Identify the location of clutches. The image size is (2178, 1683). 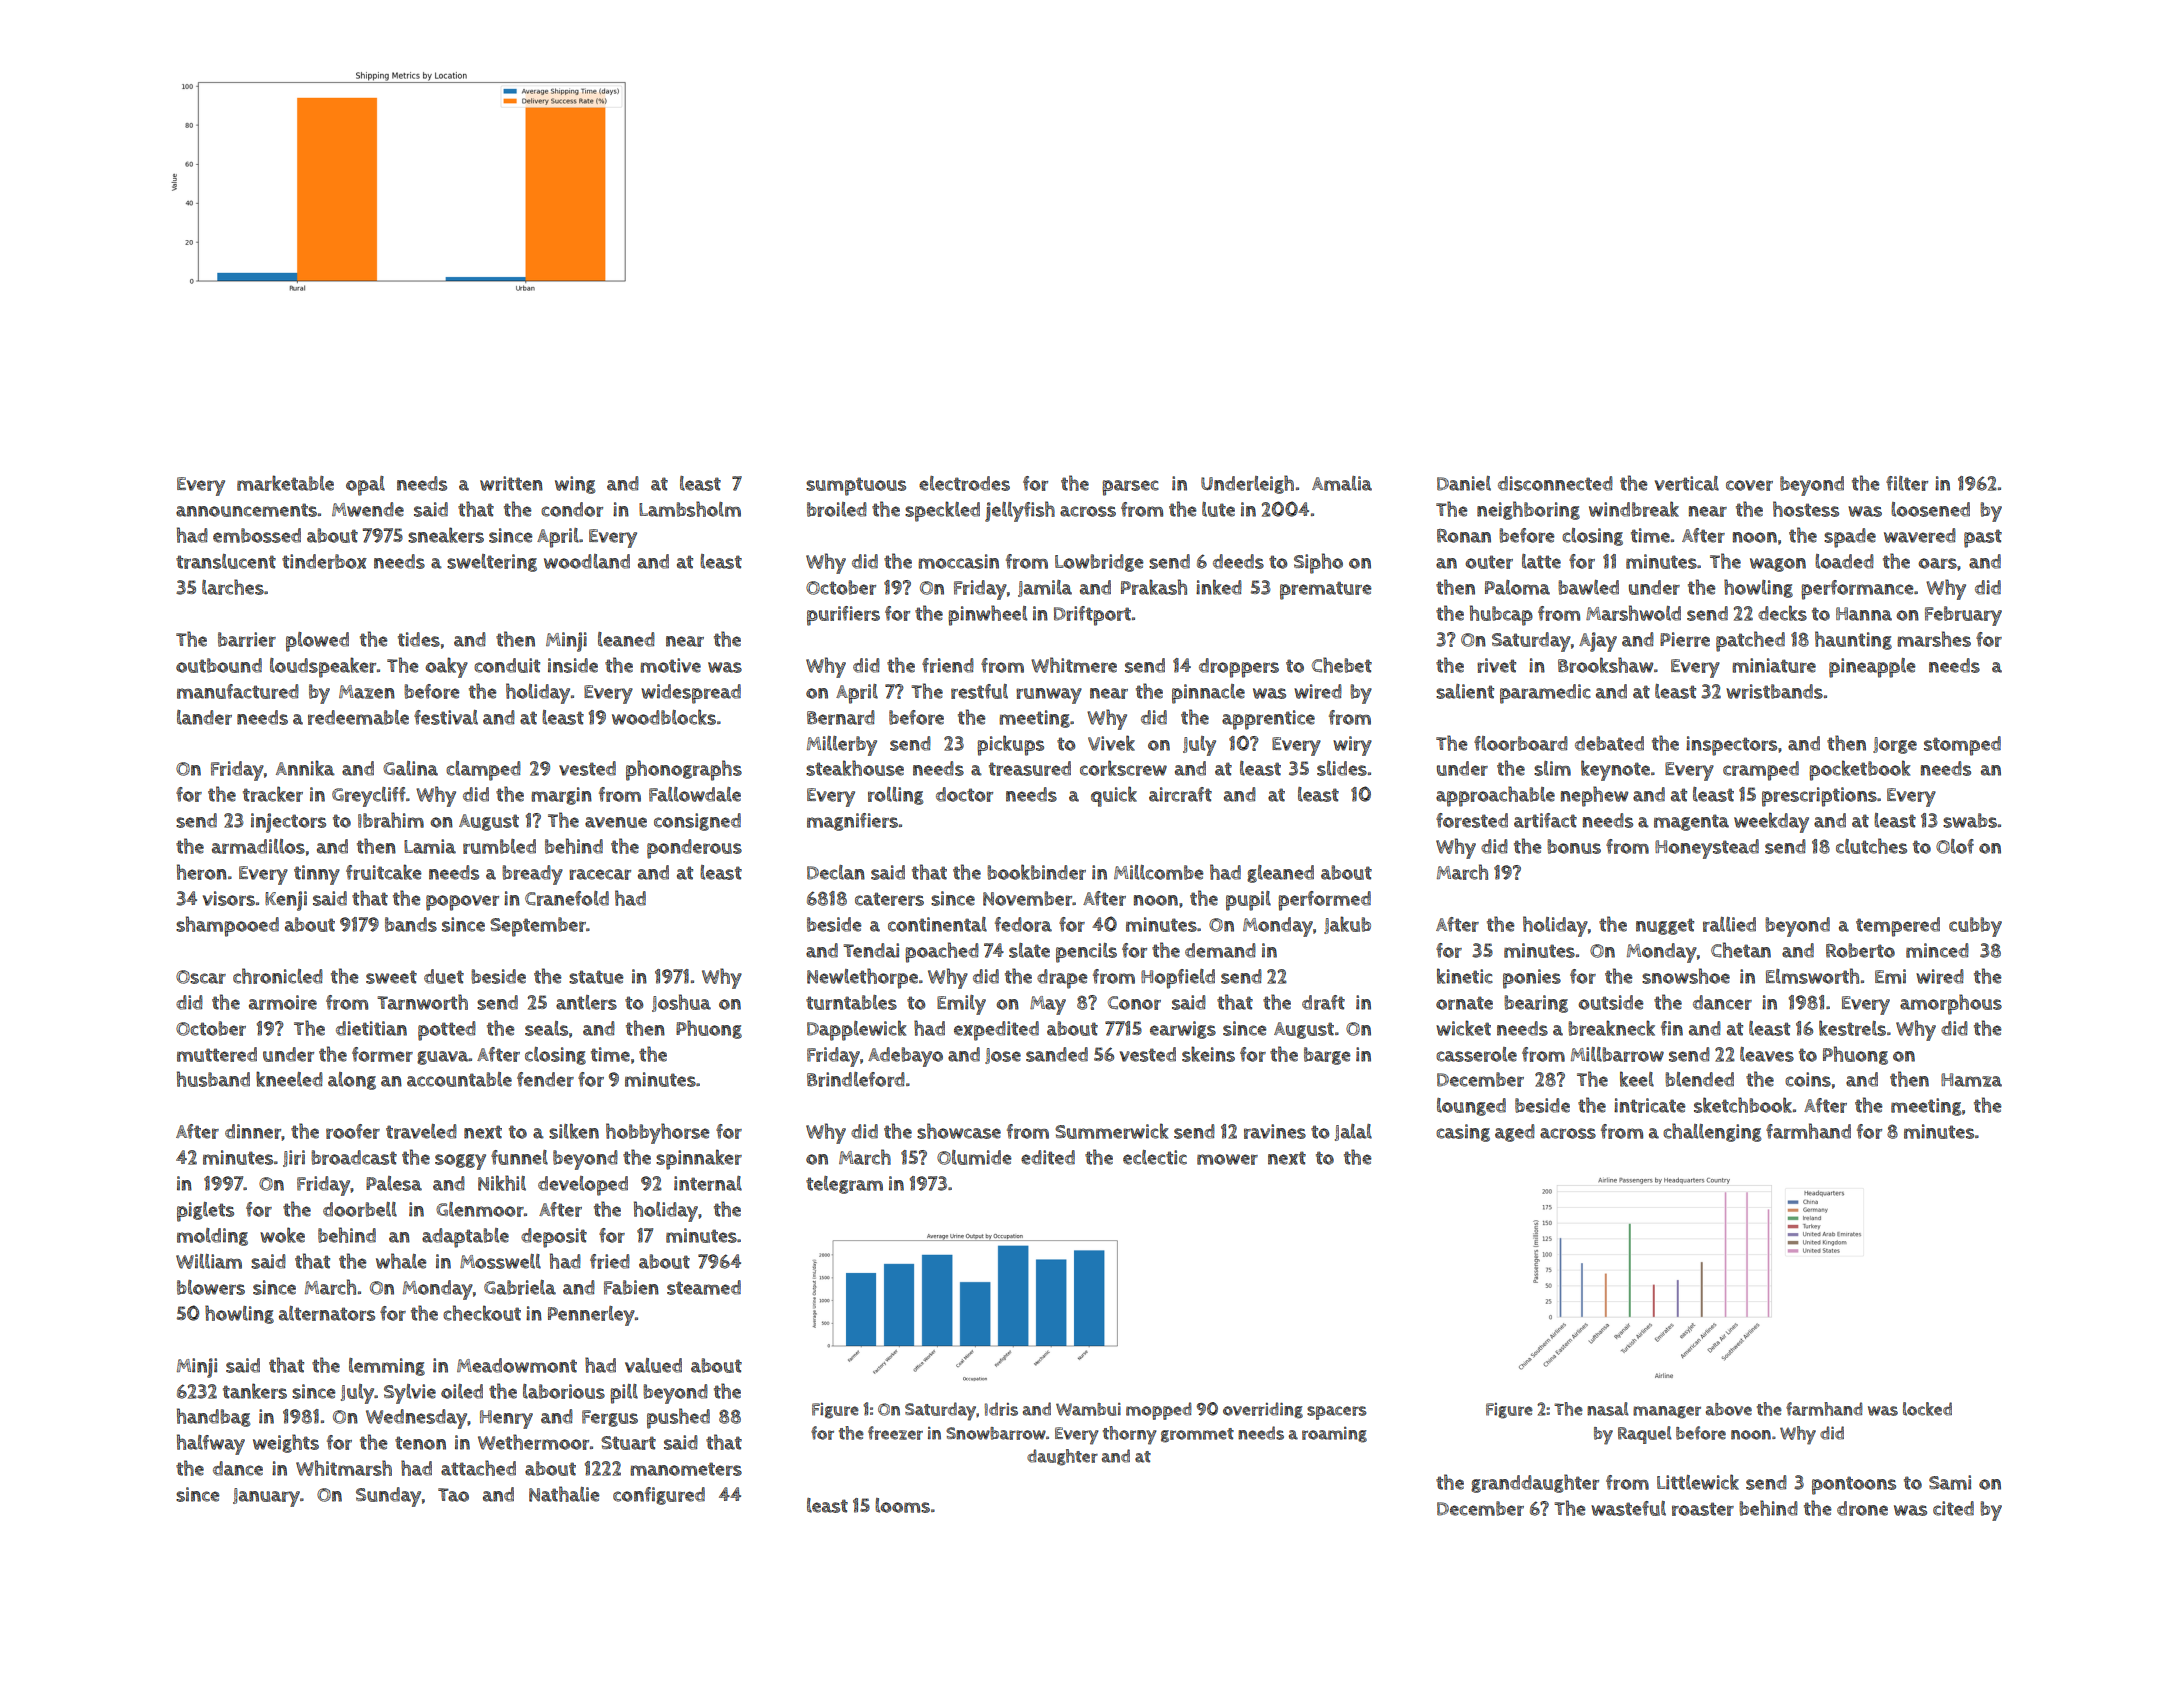
(1871, 846).
